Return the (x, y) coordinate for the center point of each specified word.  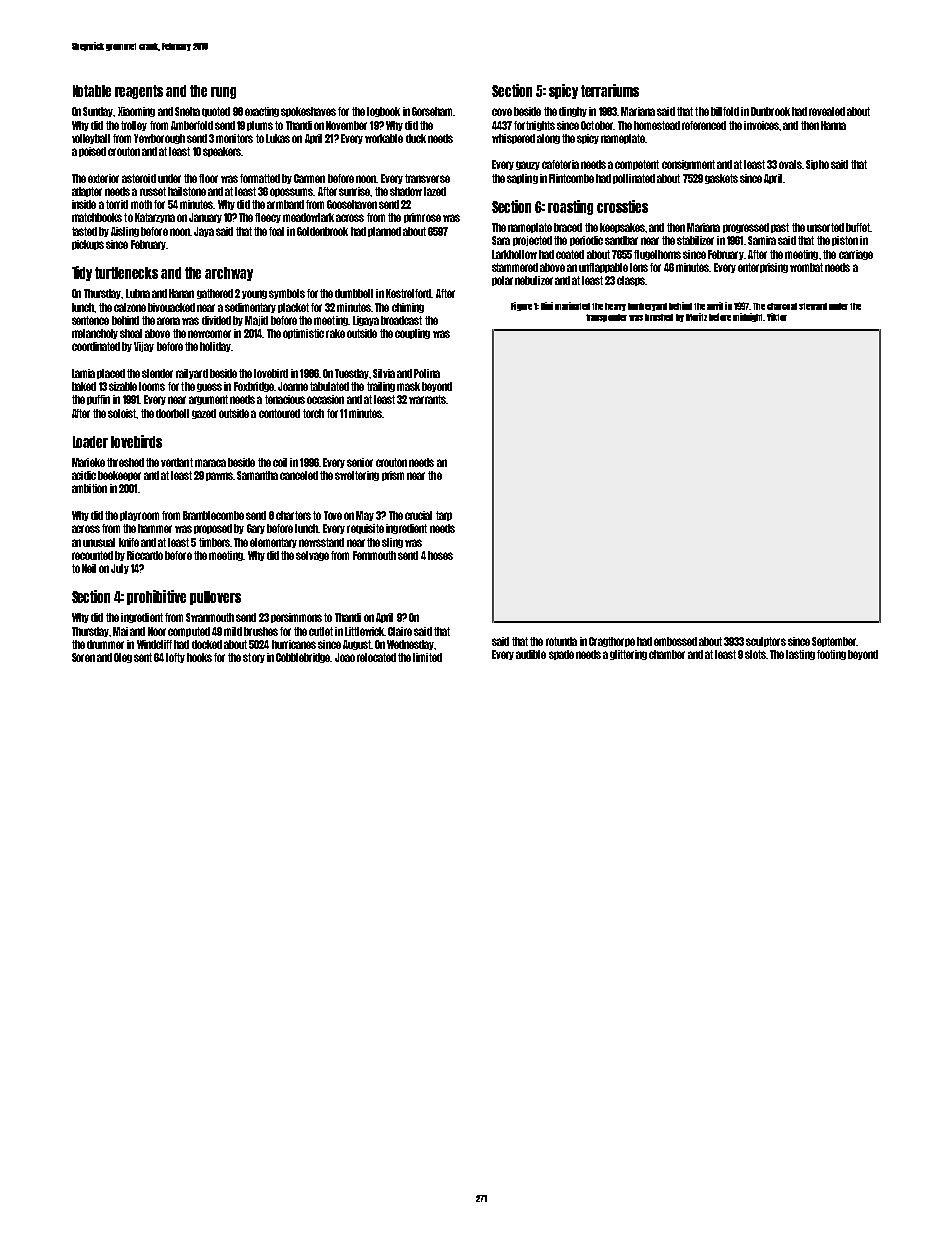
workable (384, 138)
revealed (827, 111)
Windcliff (154, 644)
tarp (444, 516)
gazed (204, 414)
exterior (103, 178)
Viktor (777, 317)
